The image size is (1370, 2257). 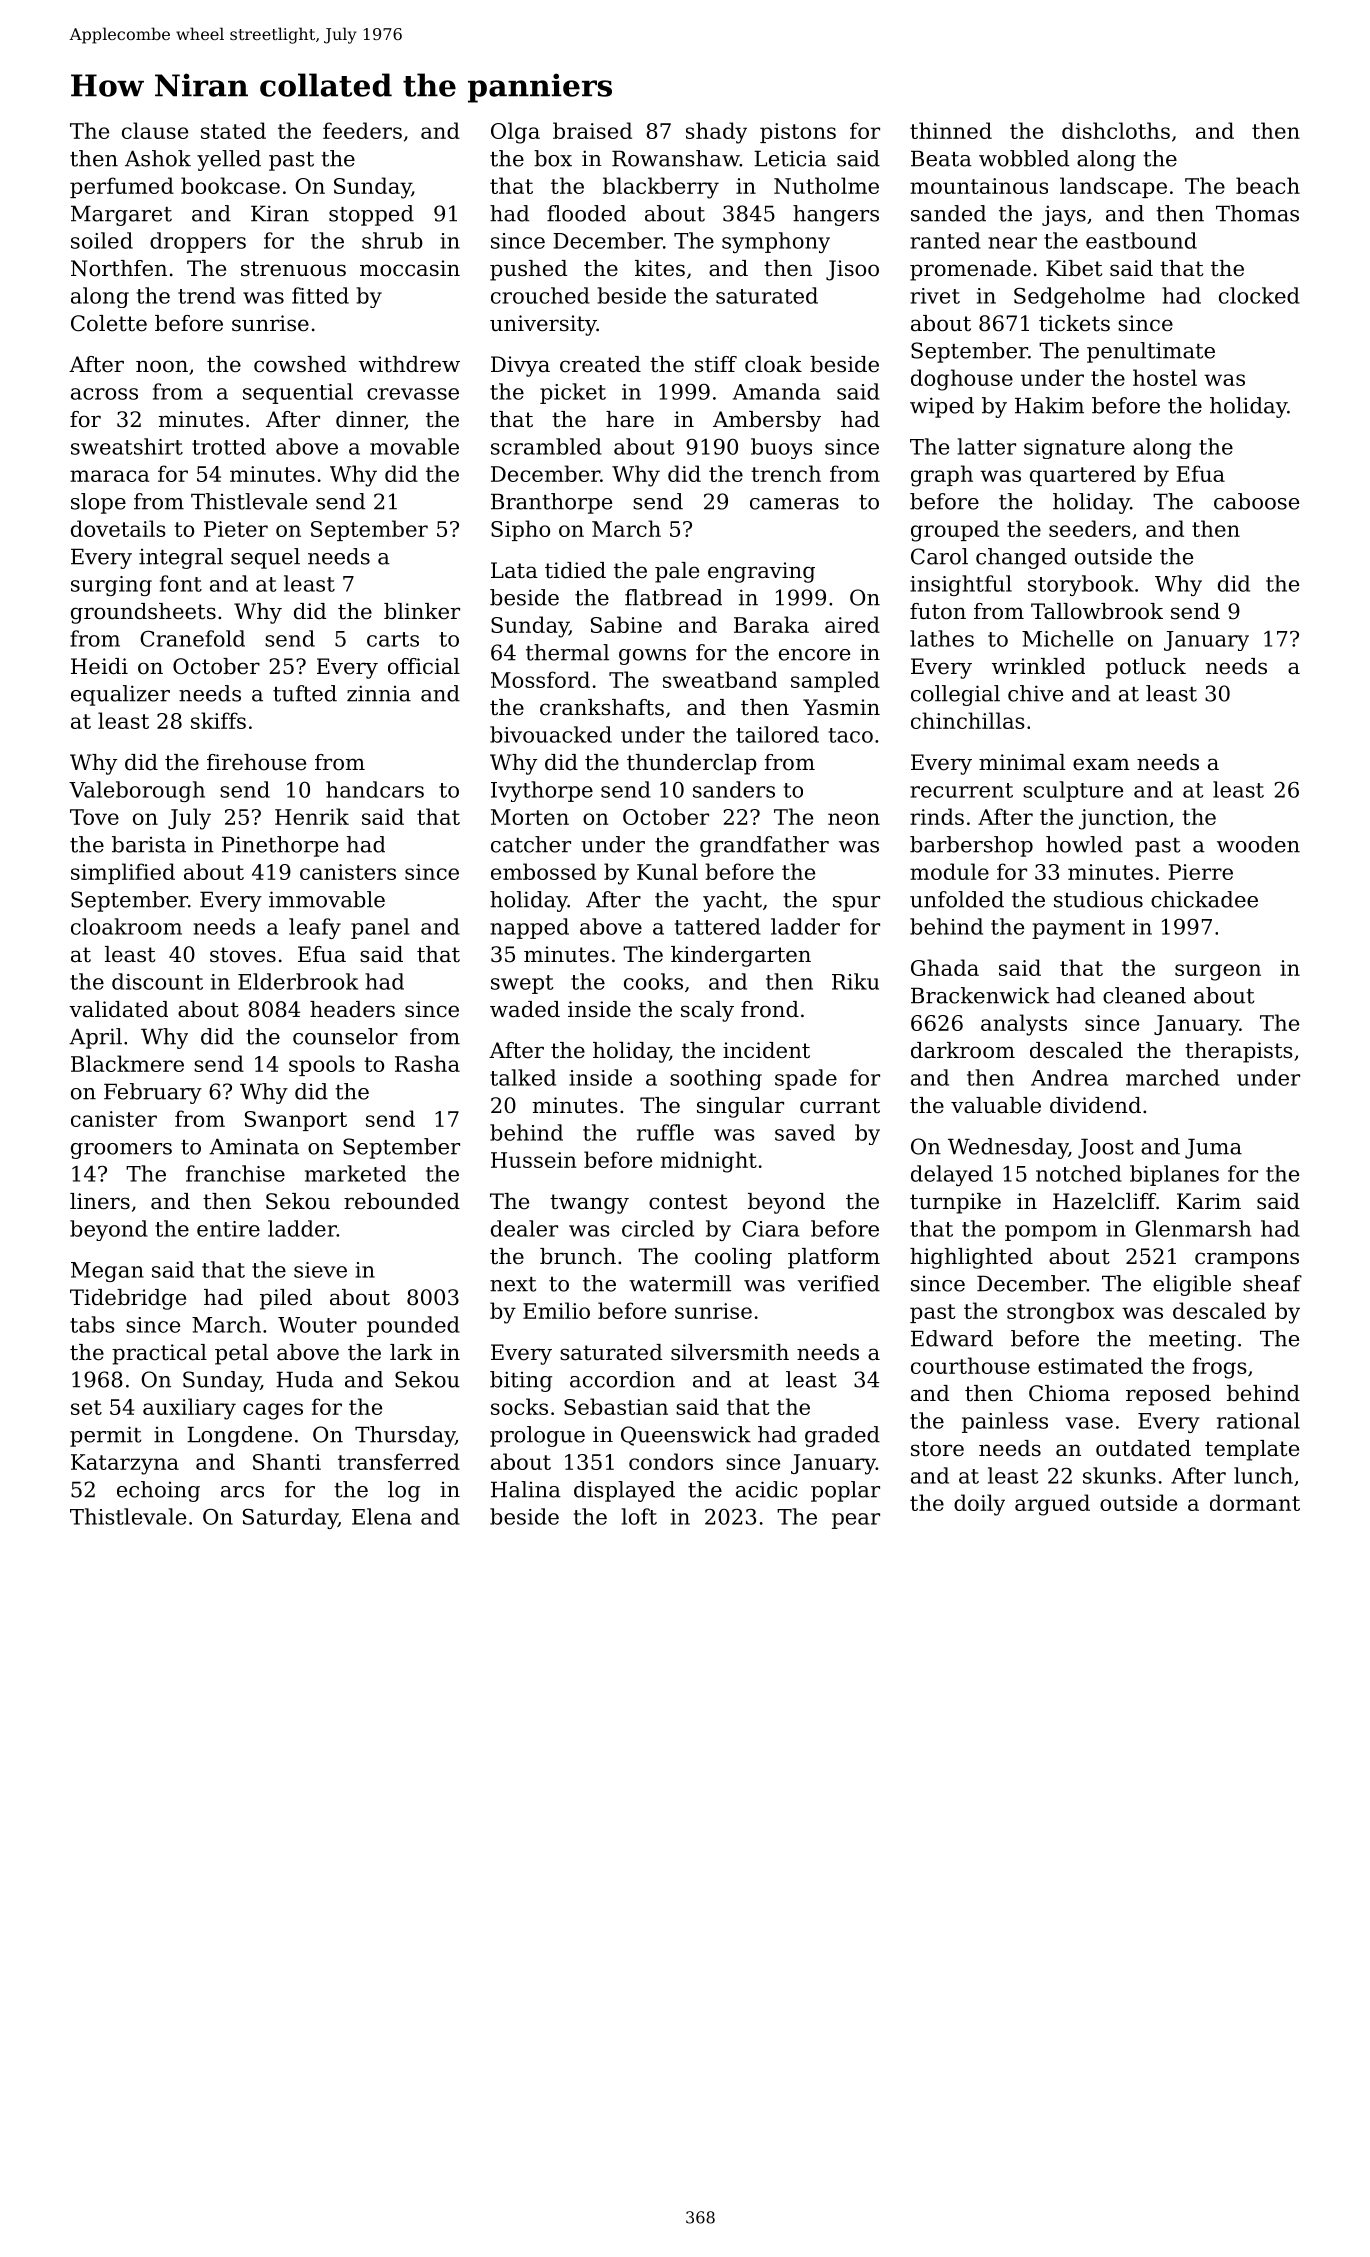 I want to click on Elderbrook, so click(x=298, y=981).
